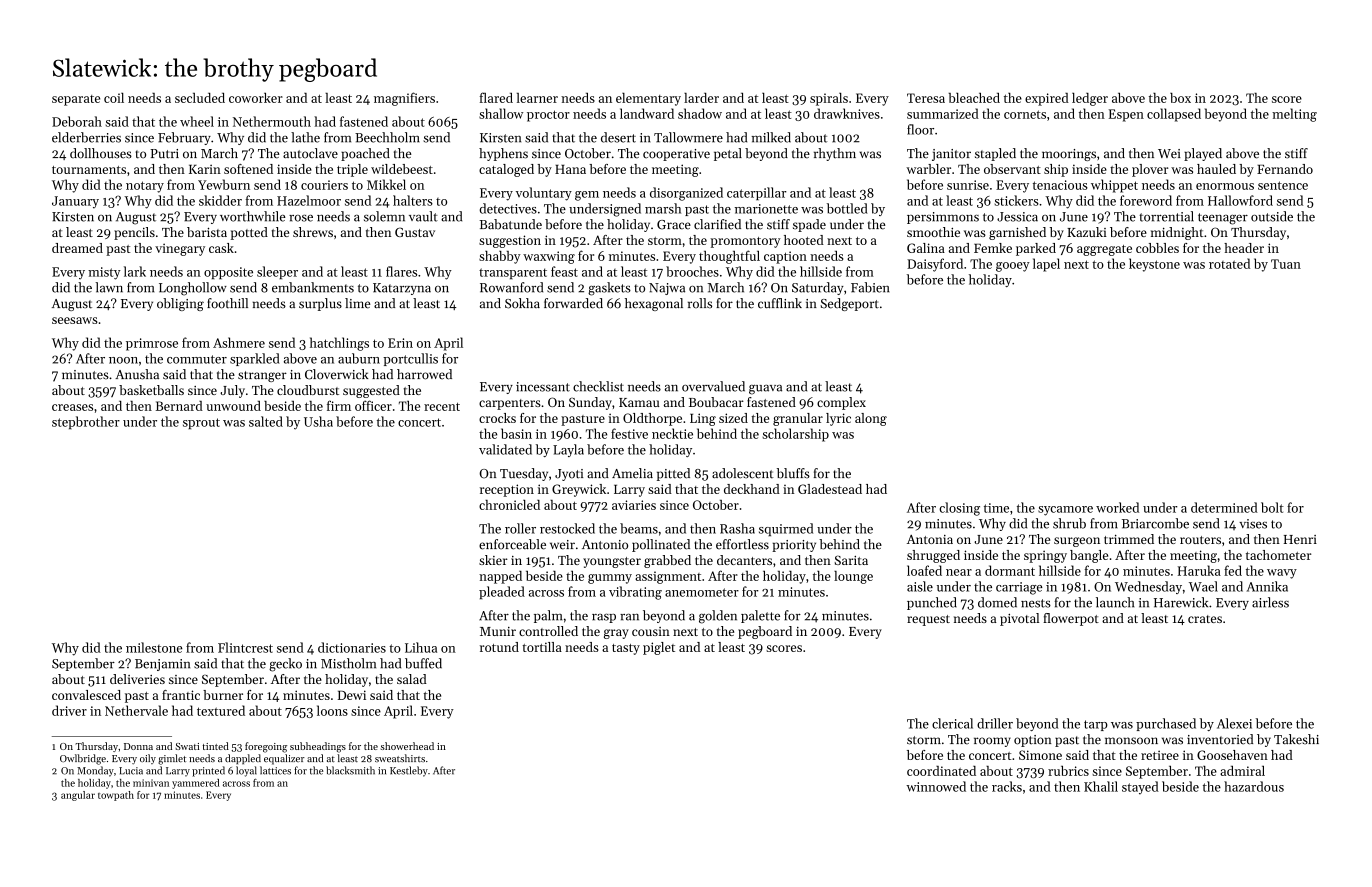 This document has height=887, width=1372. Describe the element at coordinates (1205, 619) in the document. I see `crates` at that location.
